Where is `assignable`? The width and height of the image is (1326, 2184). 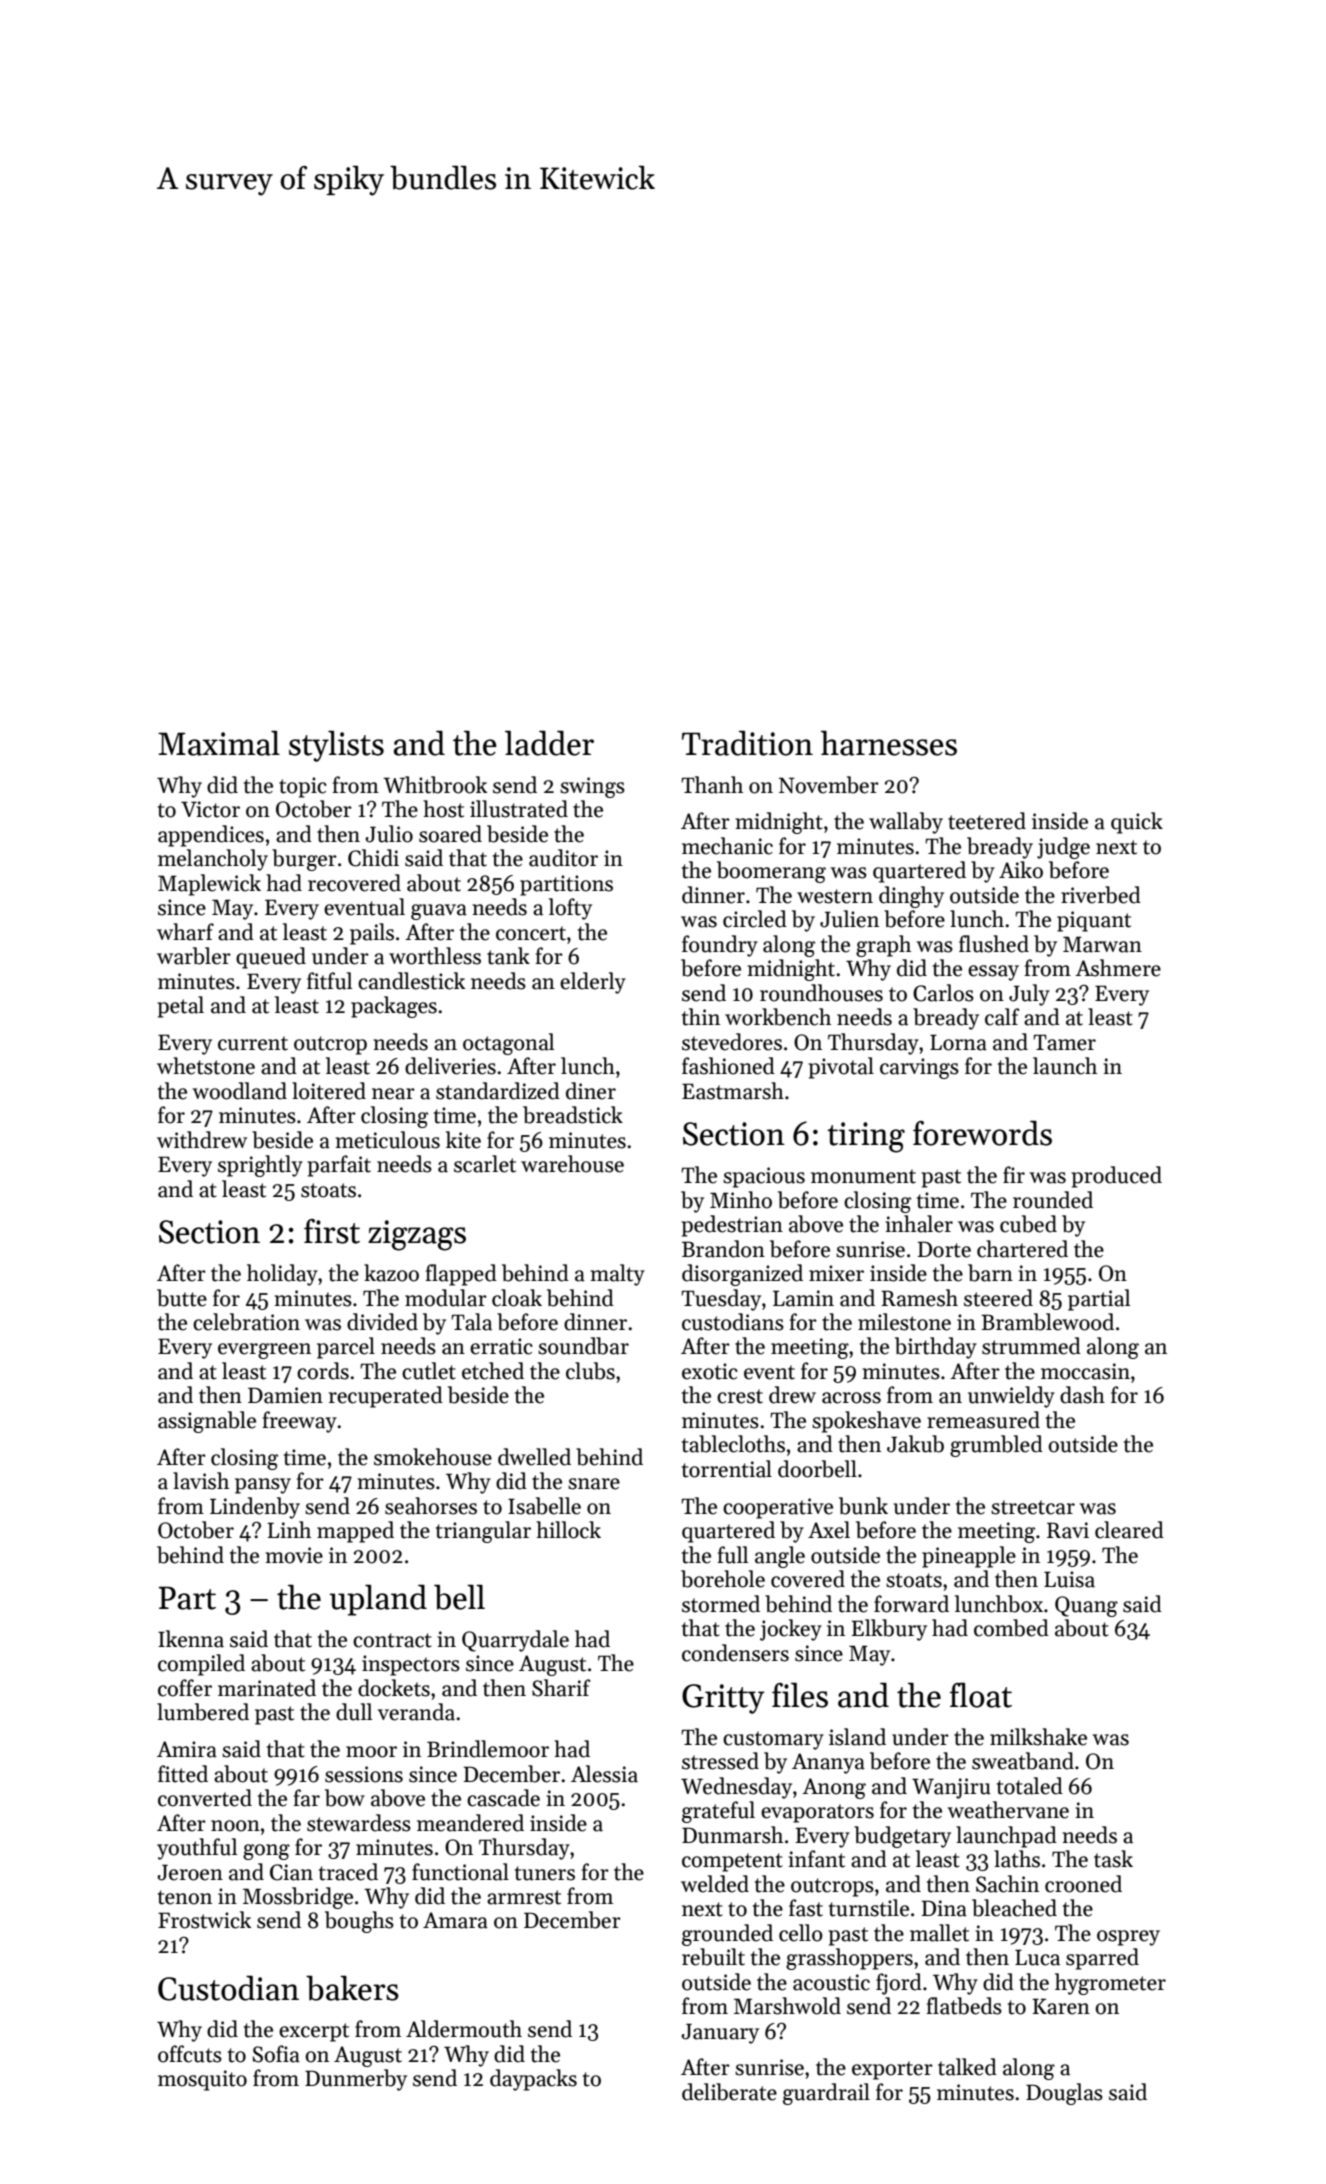
assignable is located at coordinates (207, 1422).
